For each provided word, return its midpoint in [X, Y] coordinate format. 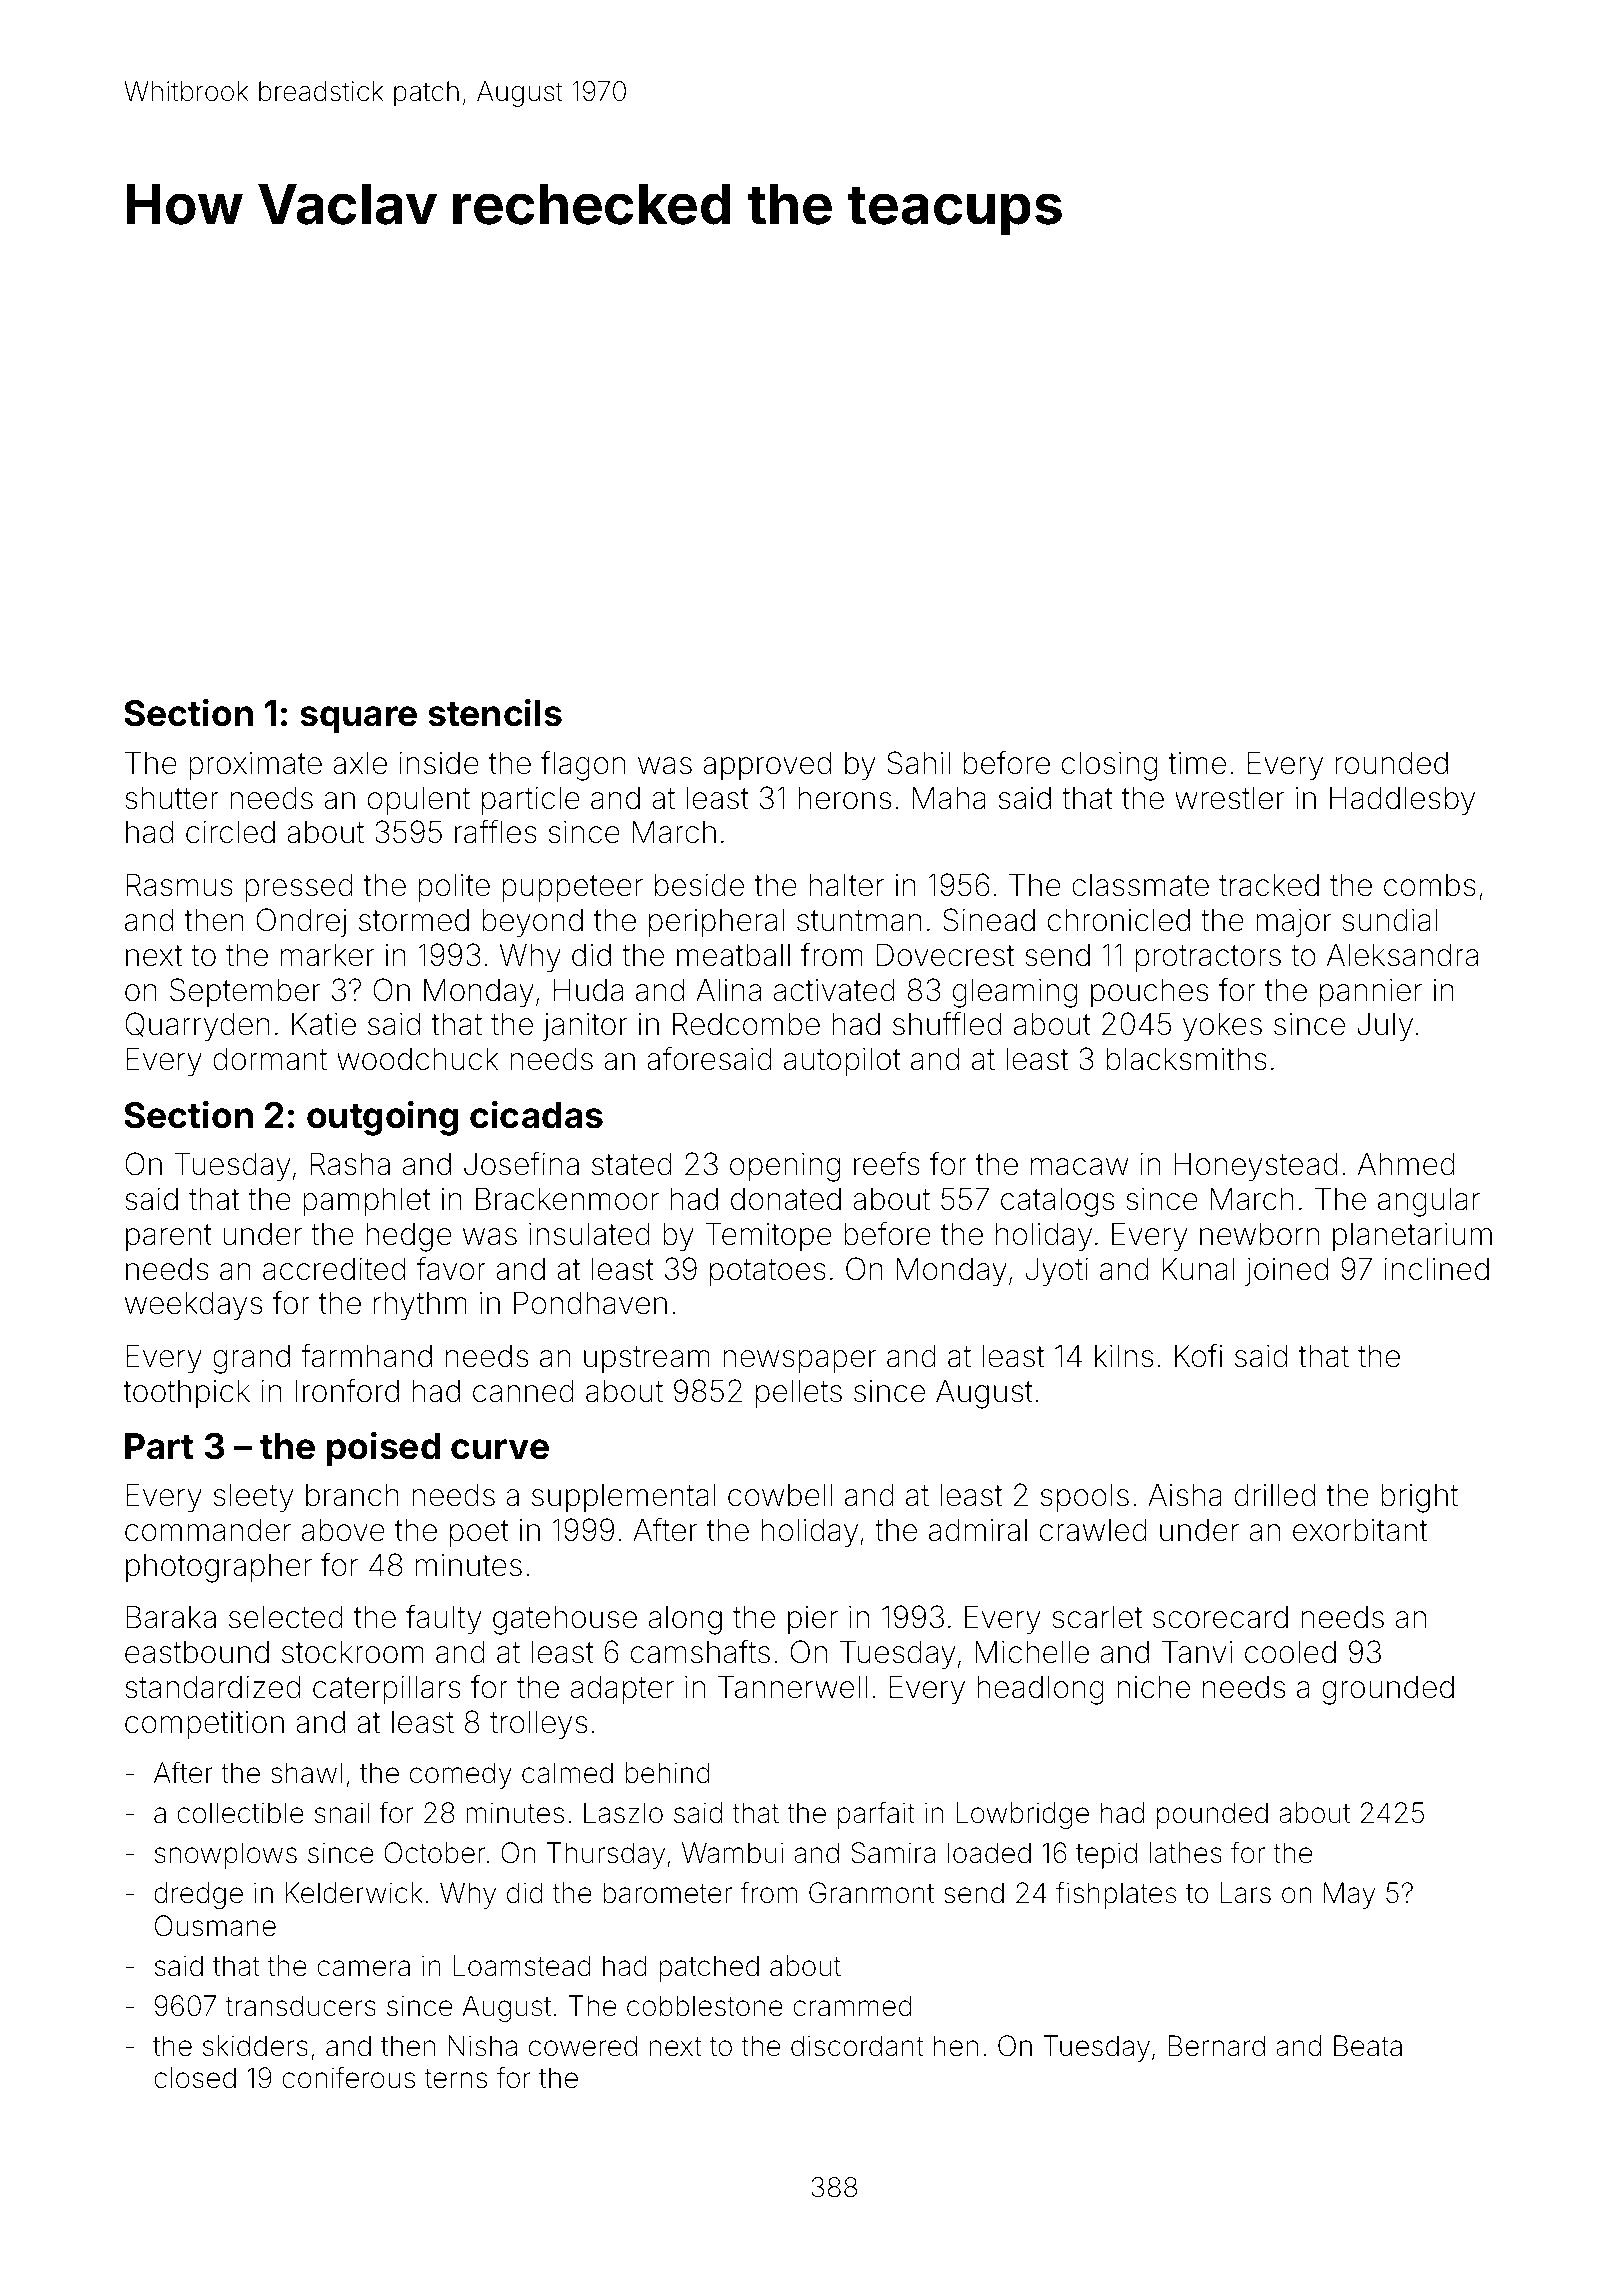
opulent [419, 801]
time [1197, 763]
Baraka [171, 1617]
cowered [583, 2046]
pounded [1212, 1815]
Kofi [1198, 1355]
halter [846, 885]
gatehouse [565, 1620]
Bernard [1216, 2046]
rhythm [420, 1306]
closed [195, 2078]
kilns [1124, 1356]
